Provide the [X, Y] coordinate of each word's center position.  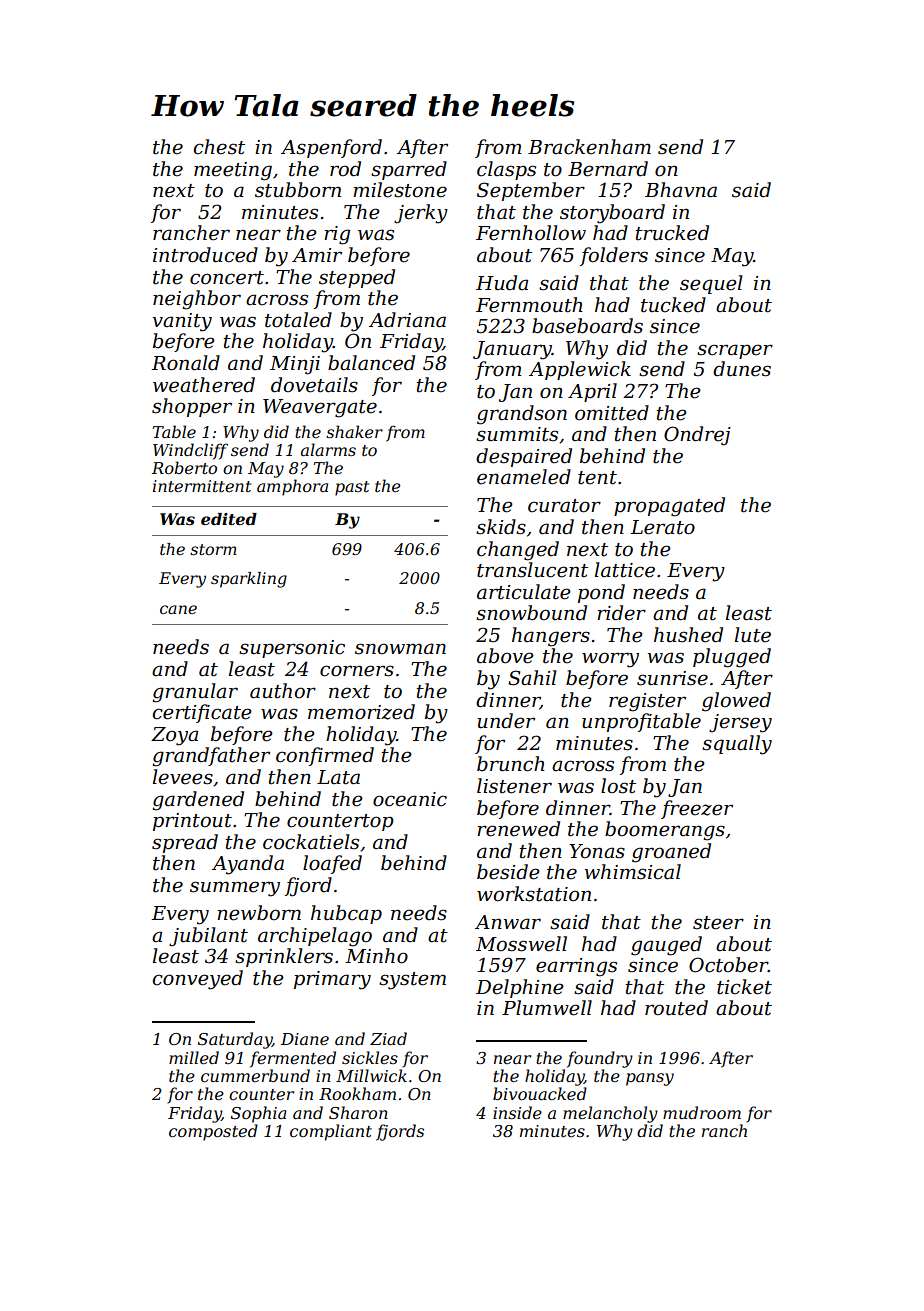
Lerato [662, 527]
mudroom [702, 1112]
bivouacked [540, 1093]
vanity [182, 322]
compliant [331, 1132]
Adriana [407, 320]
